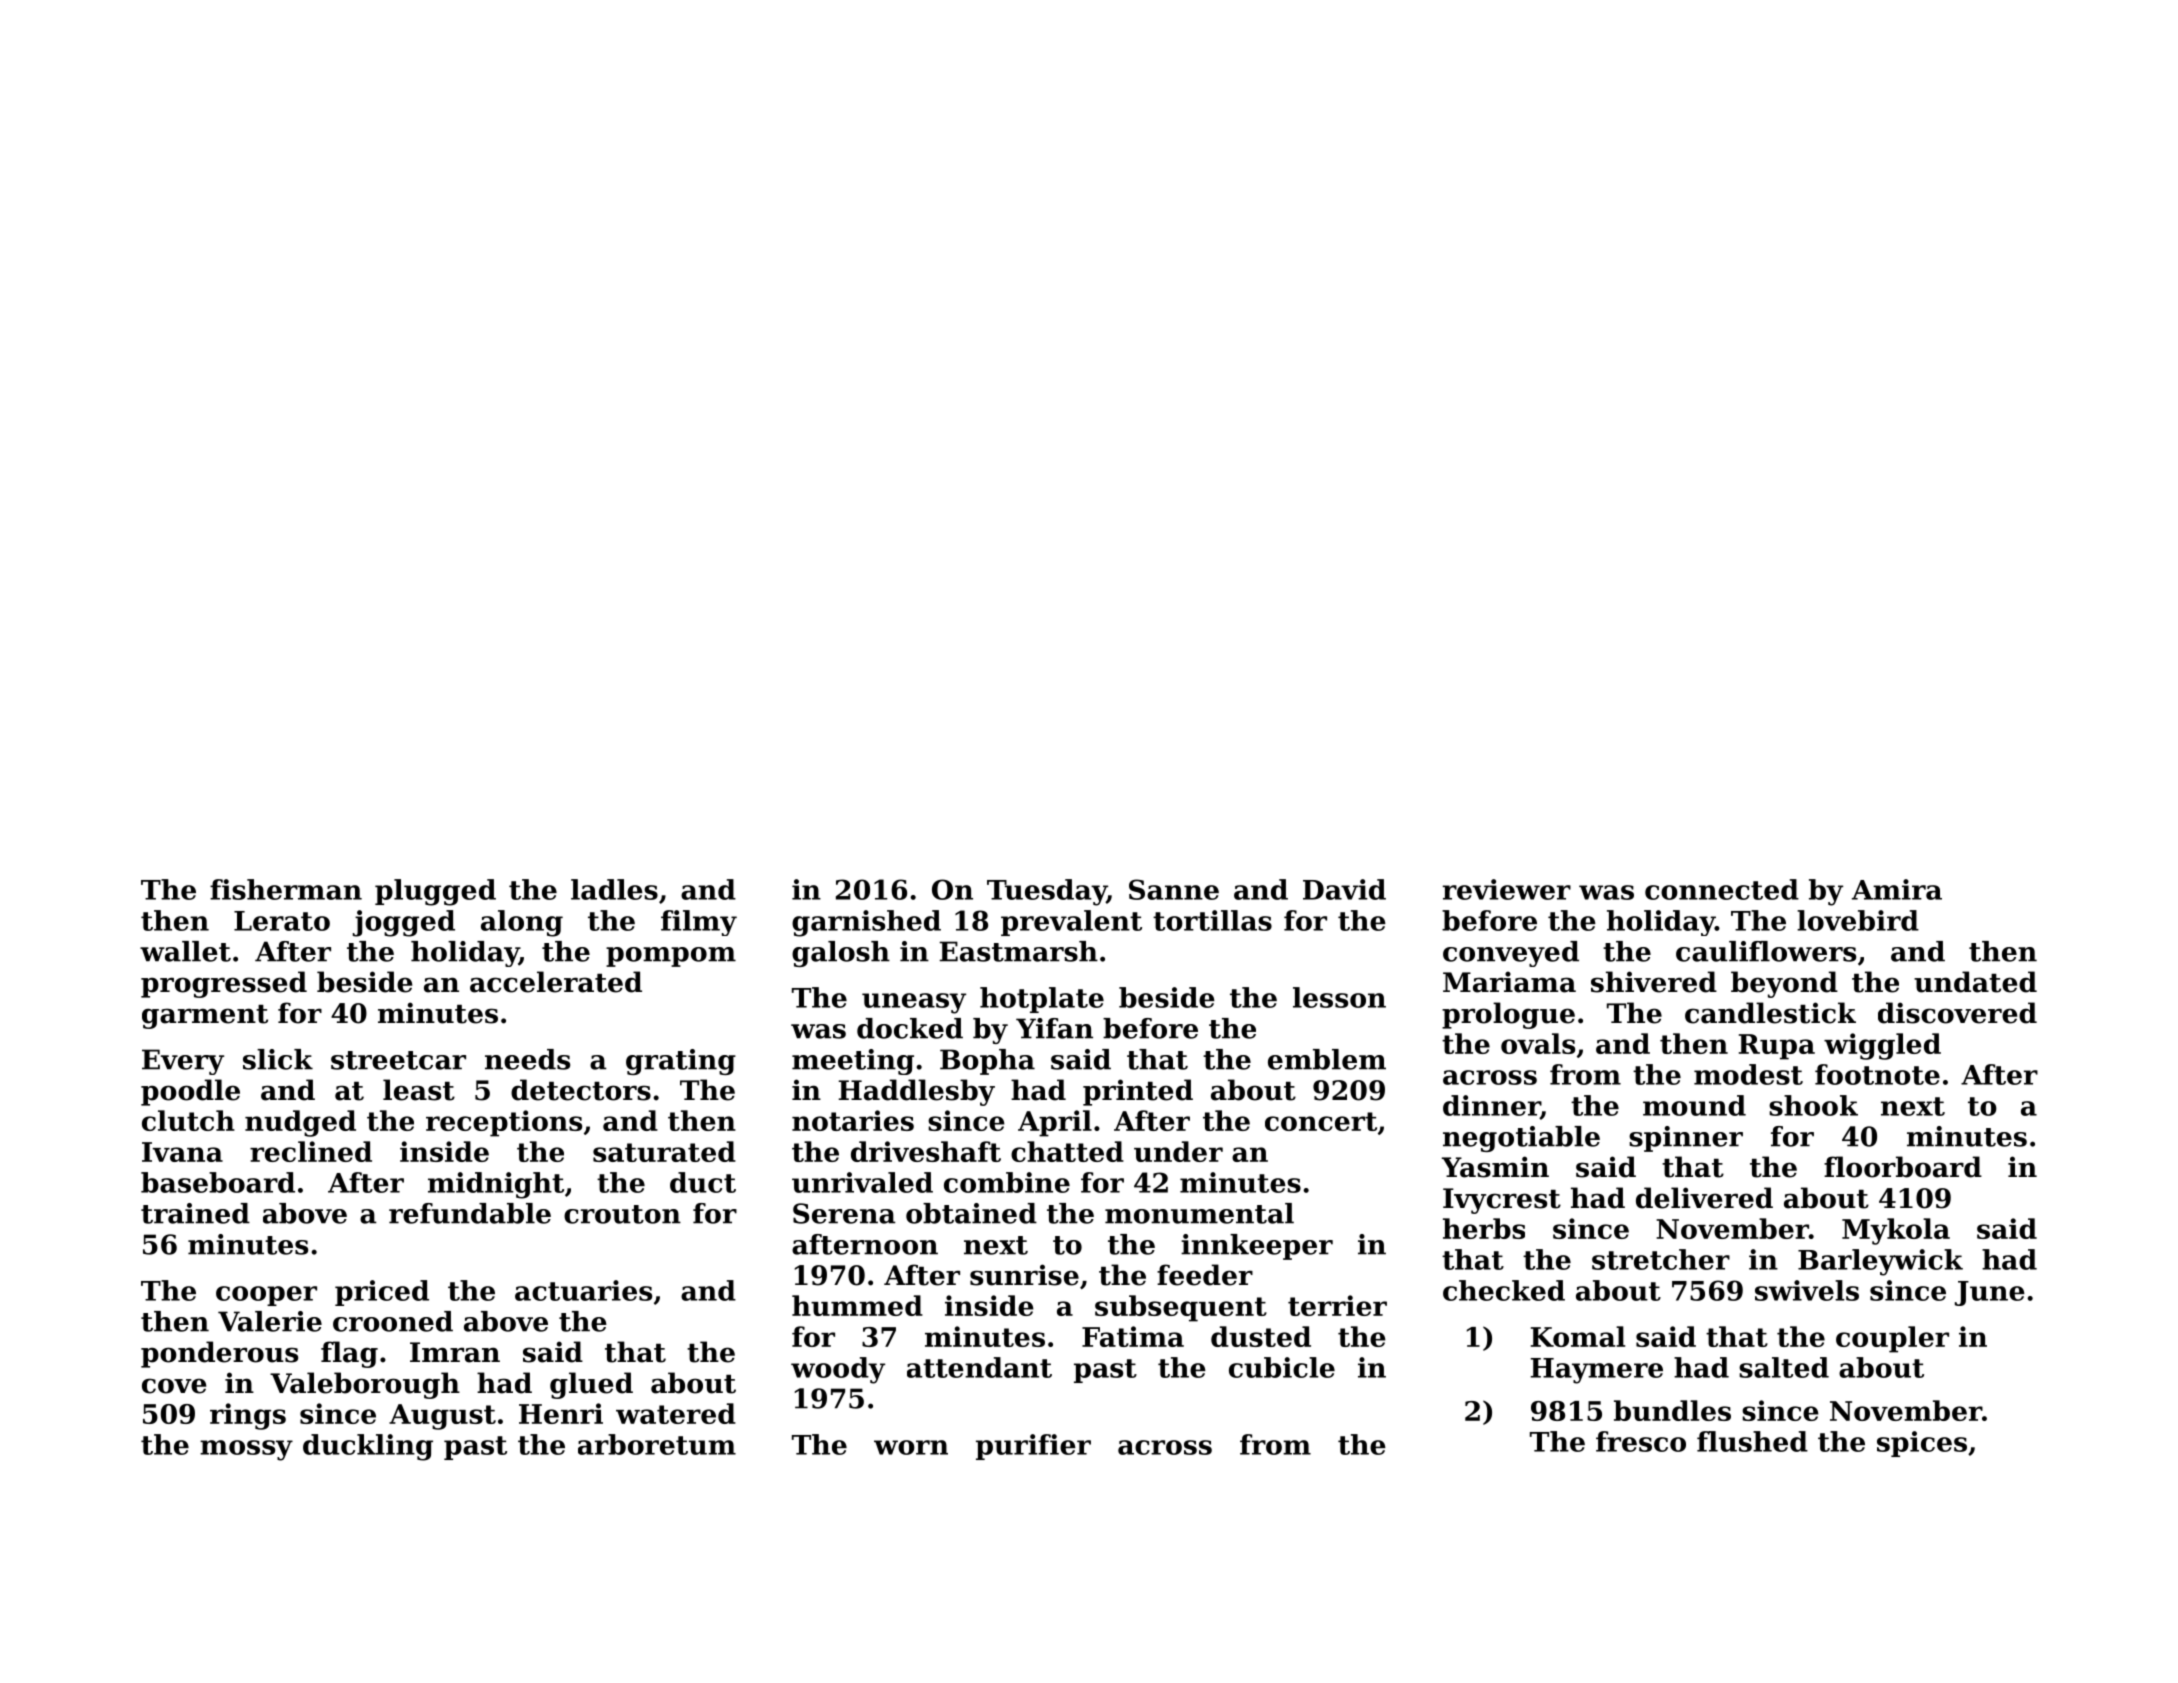  I want to click on floorboard, so click(1903, 1167).
